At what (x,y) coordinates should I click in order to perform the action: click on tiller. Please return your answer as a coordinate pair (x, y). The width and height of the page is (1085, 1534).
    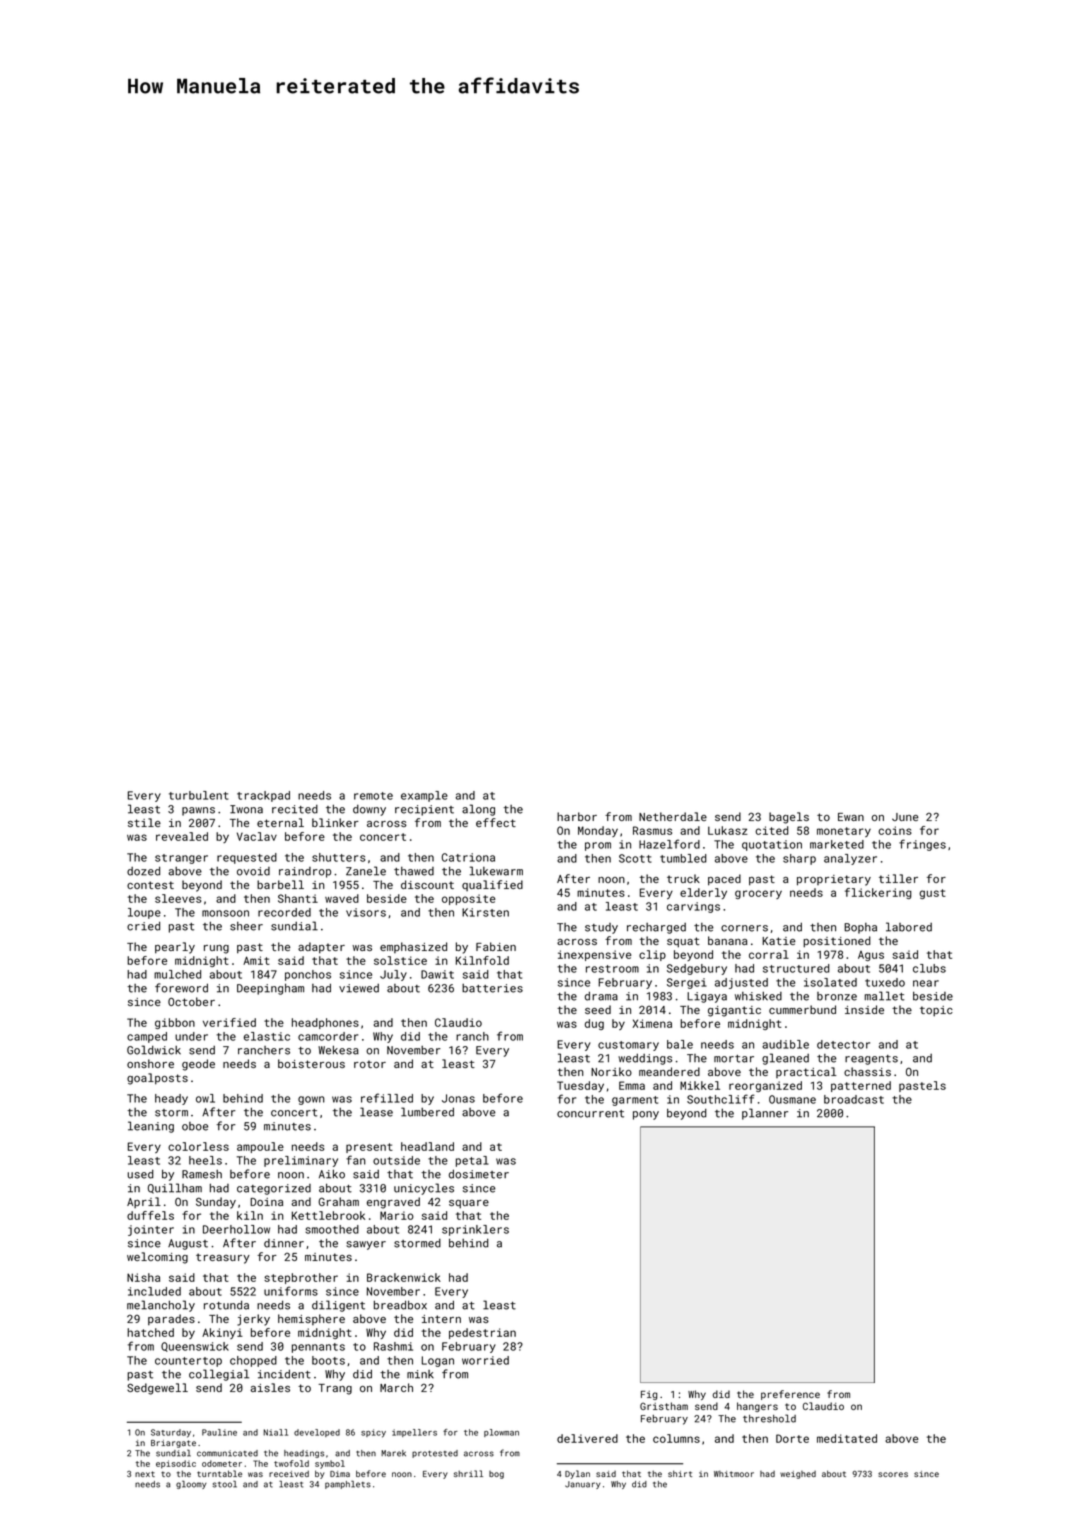
    Looking at the image, I should click on (898, 878).
